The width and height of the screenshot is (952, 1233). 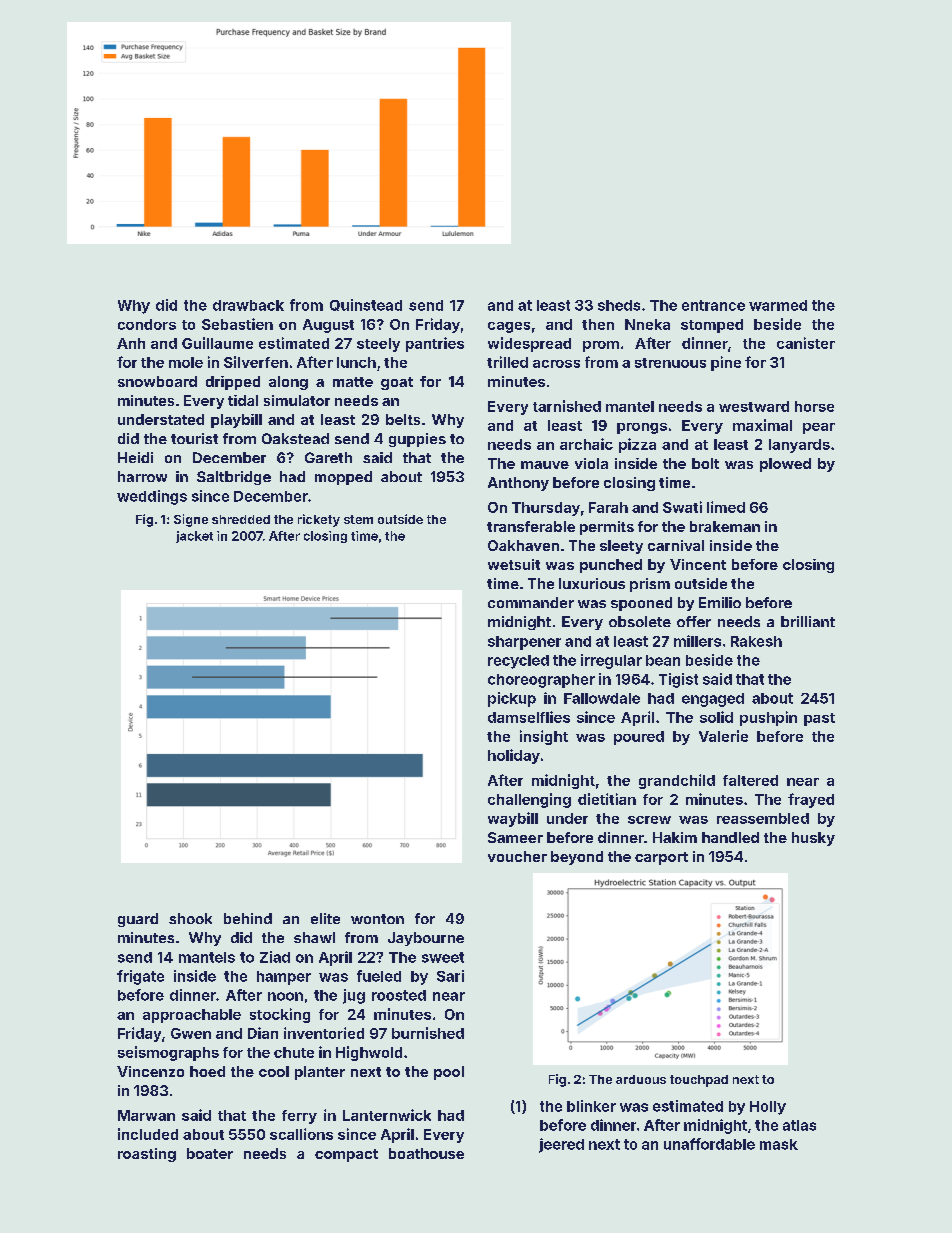 I want to click on goat, so click(x=397, y=383).
